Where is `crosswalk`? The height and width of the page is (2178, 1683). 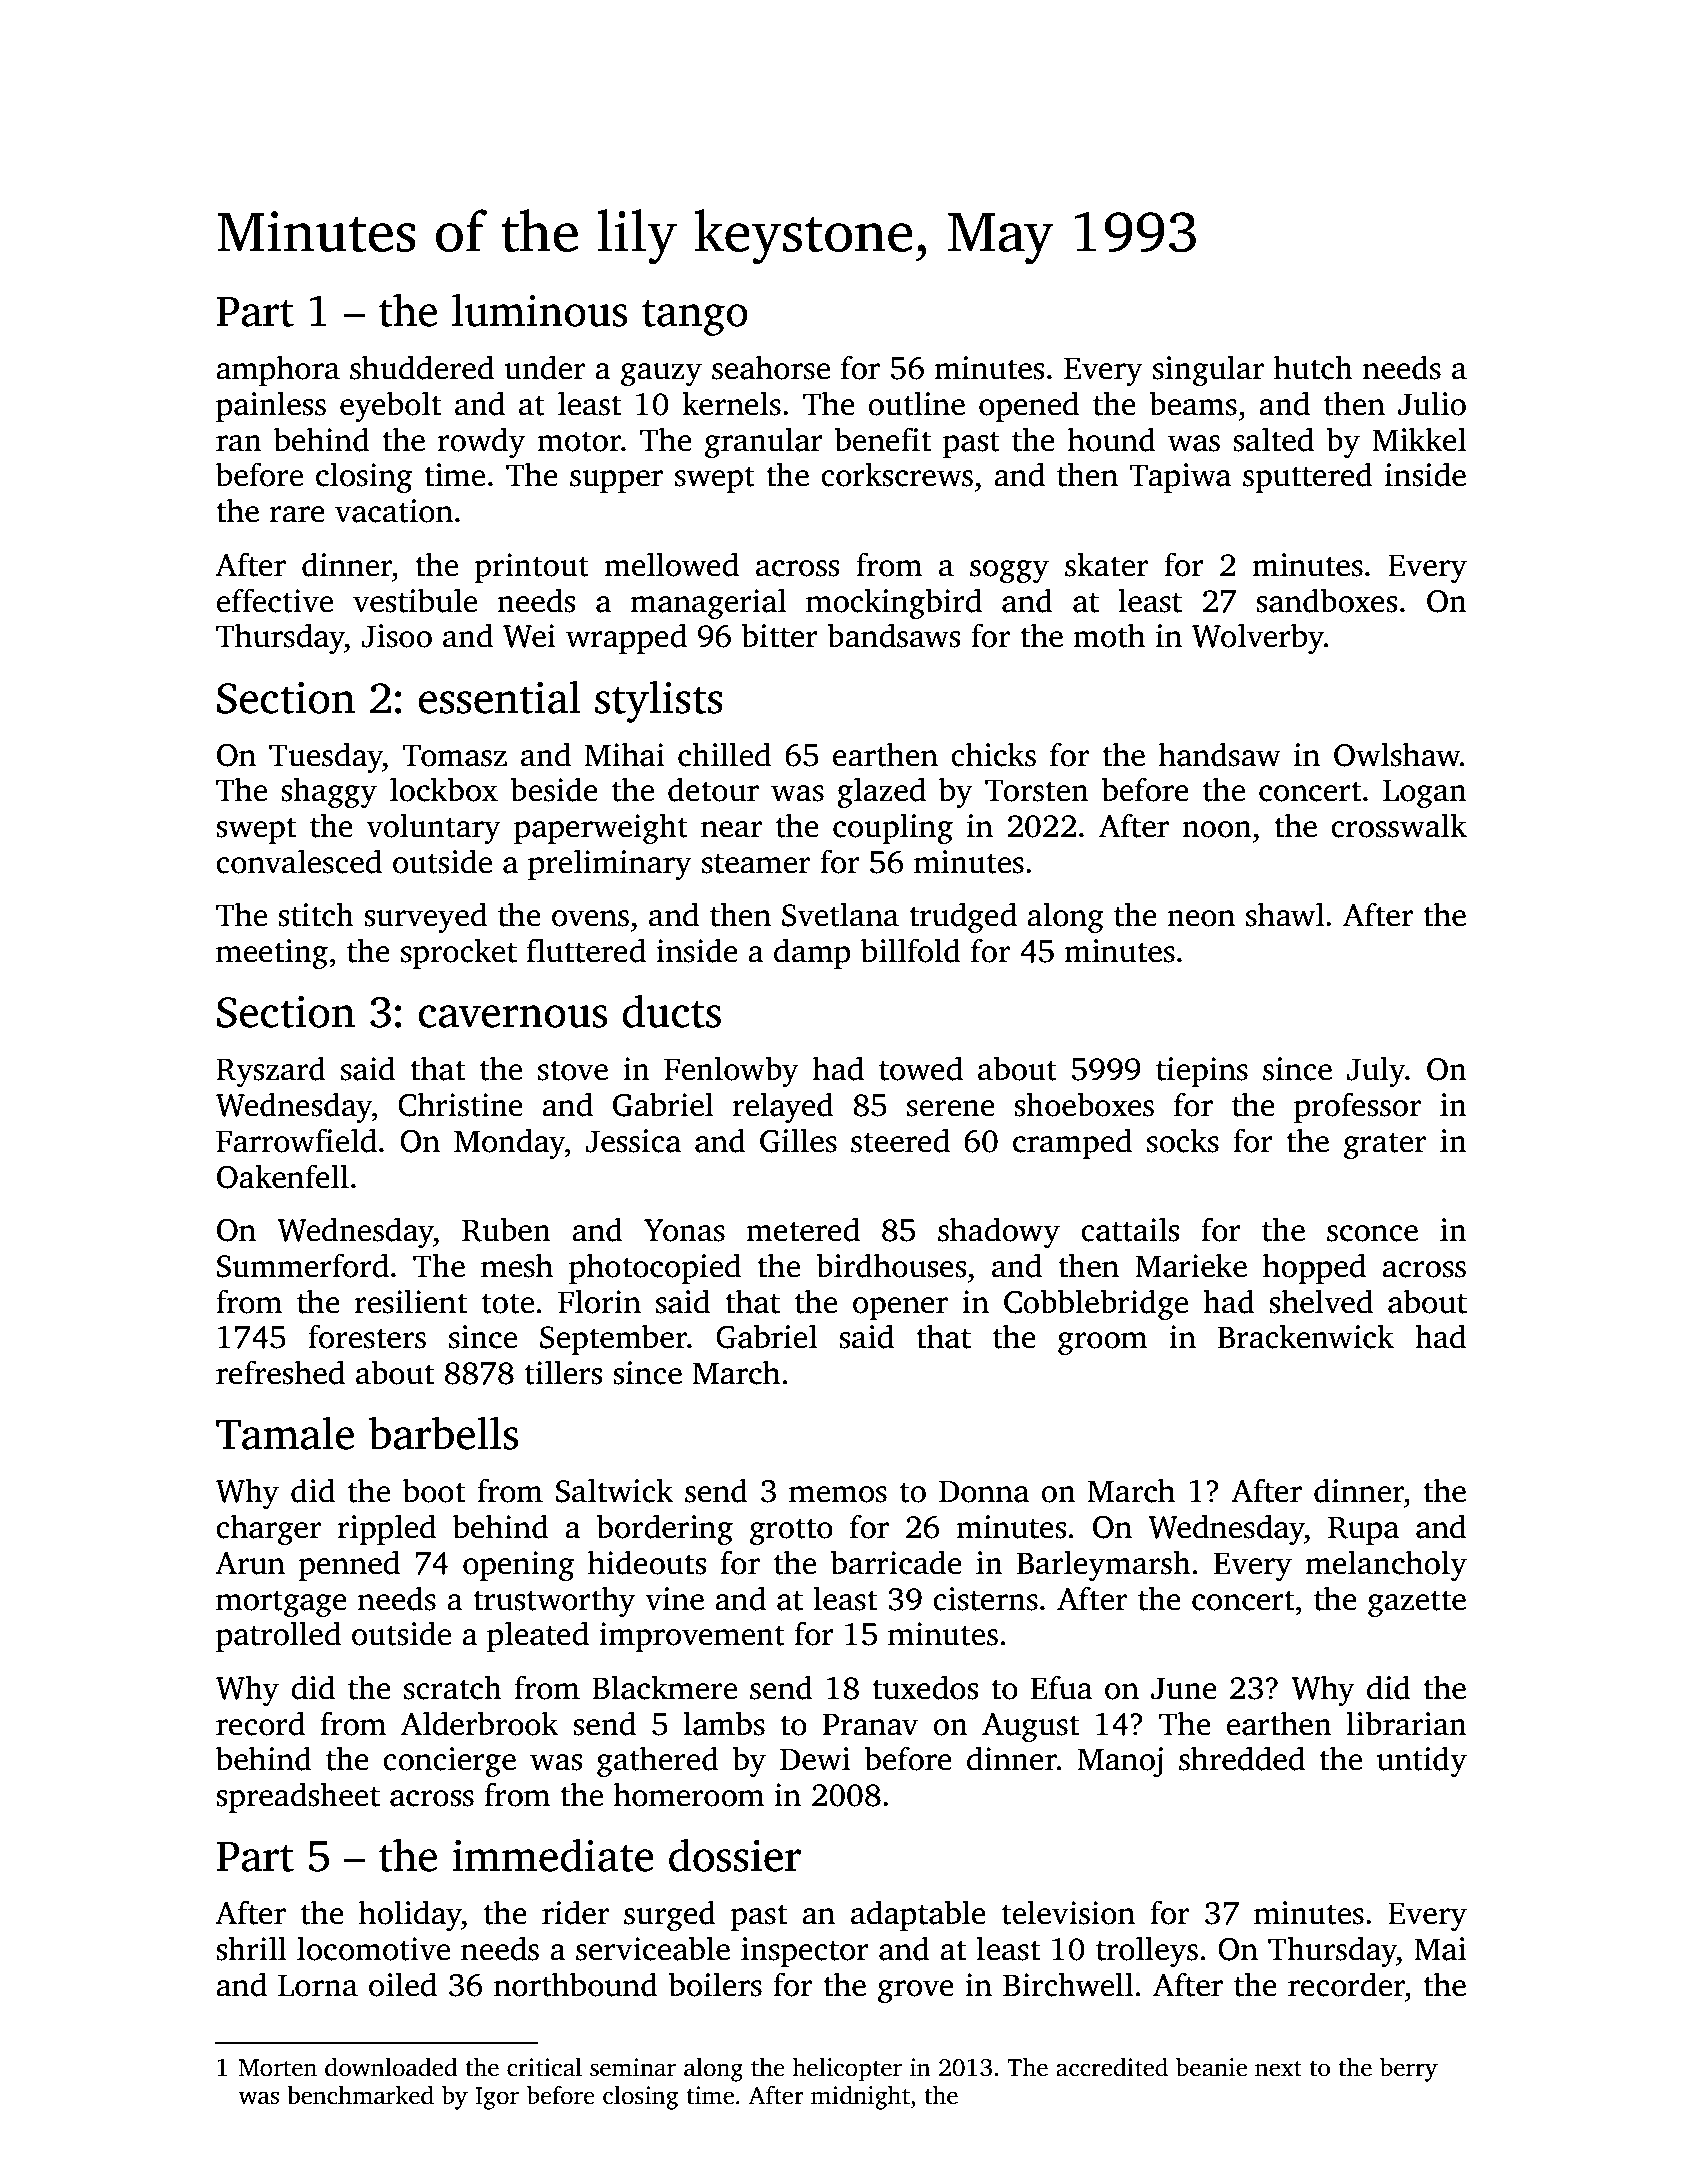
crosswalk is located at coordinates (1399, 825).
